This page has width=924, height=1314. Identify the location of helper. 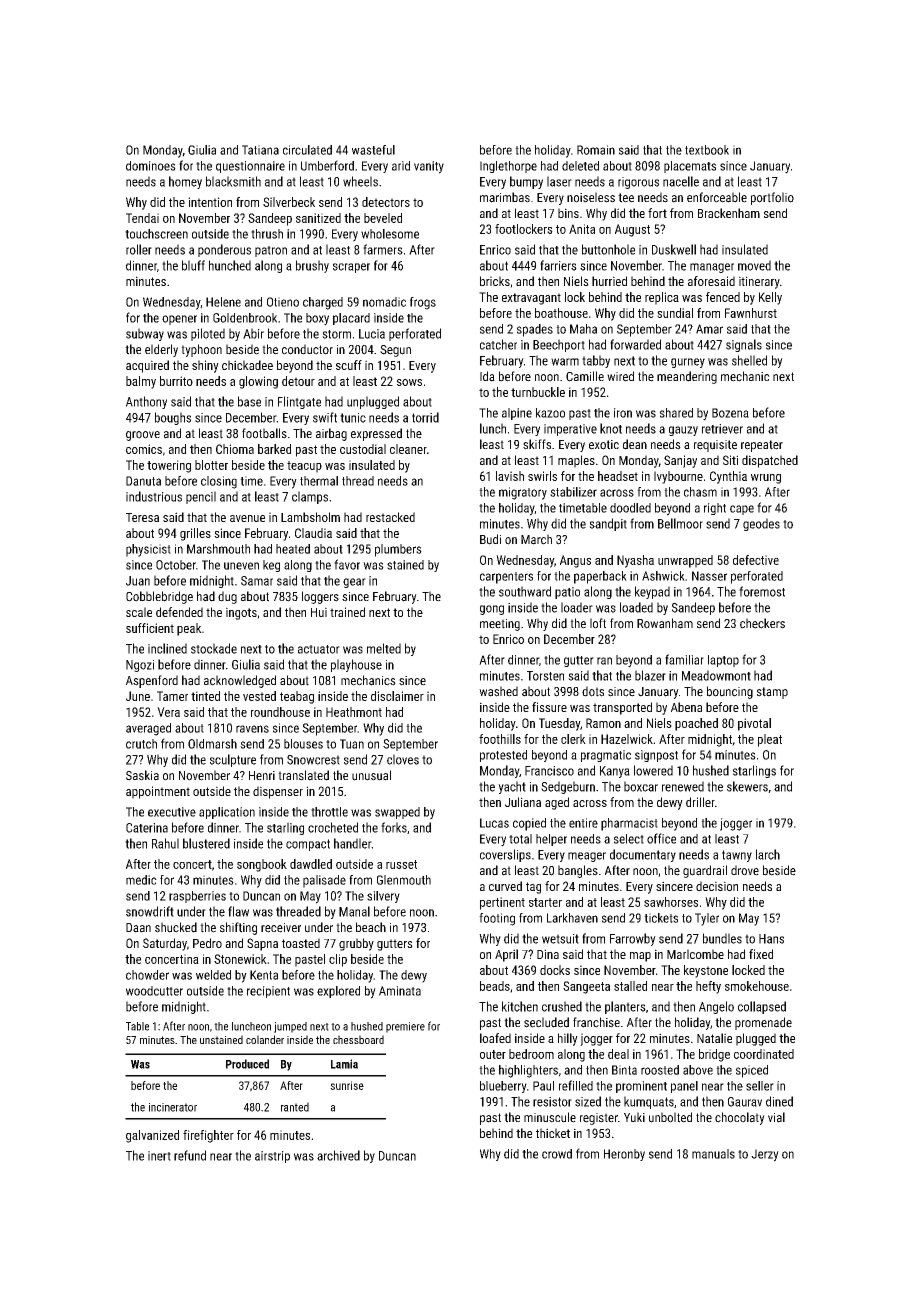
(551, 840).
